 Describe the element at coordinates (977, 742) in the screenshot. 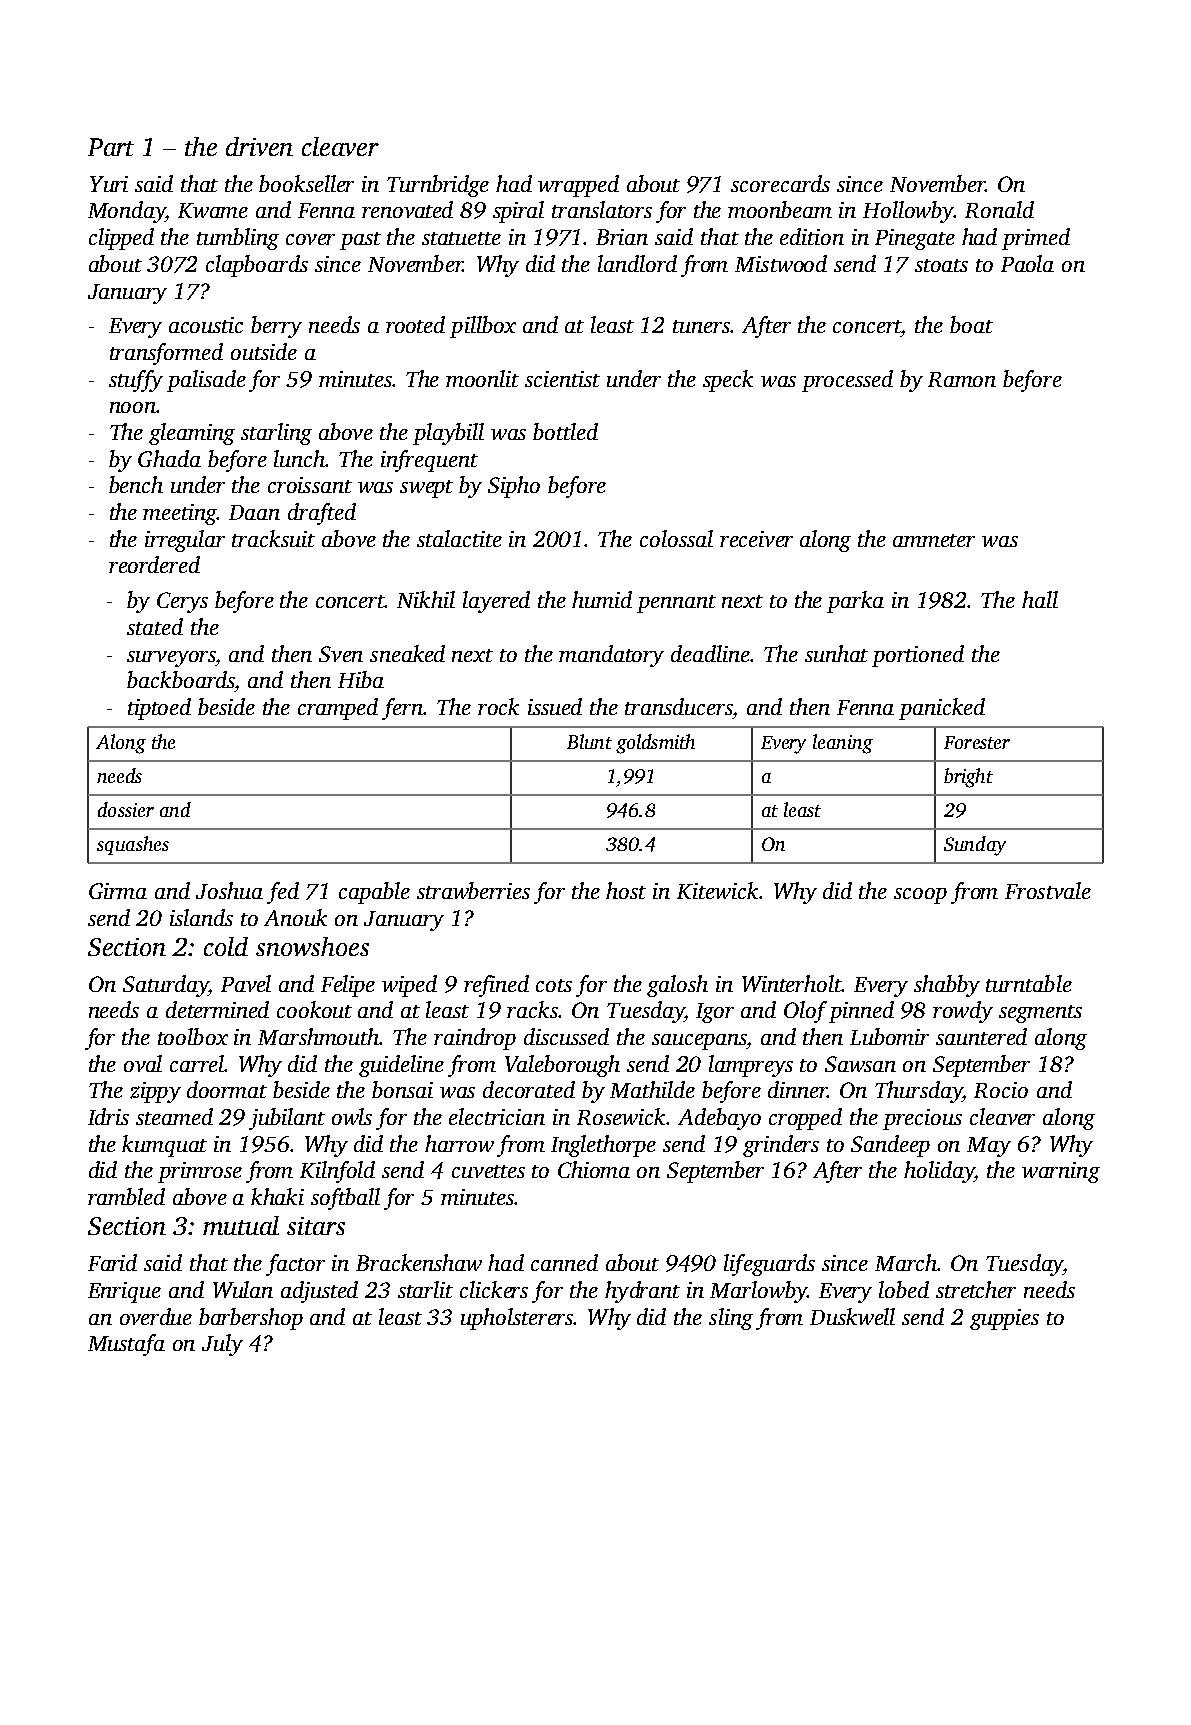

I see `Forester` at that location.
